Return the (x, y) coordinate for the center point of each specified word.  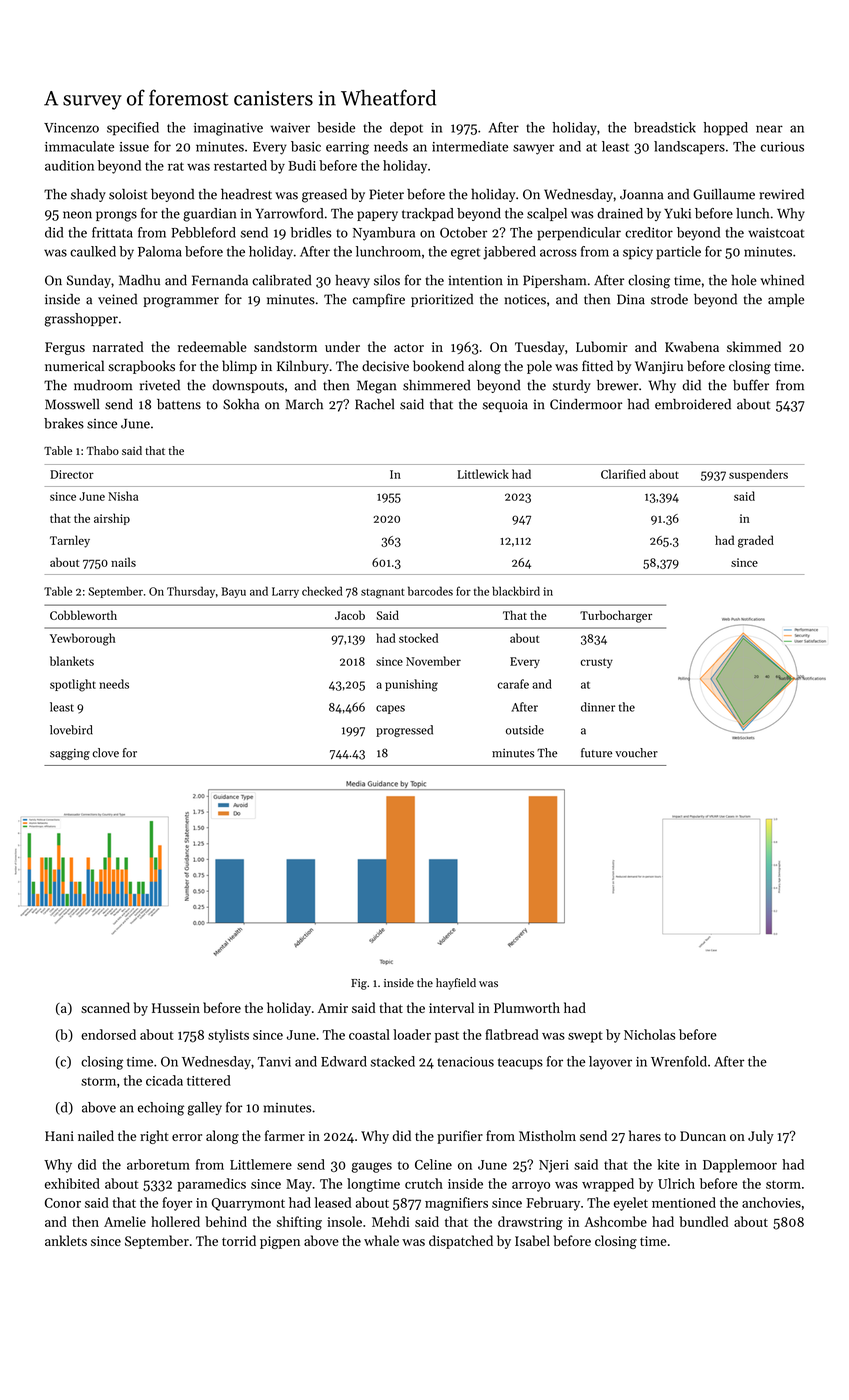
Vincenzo (71, 128)
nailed (96, 1135)
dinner (598, 707)
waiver (290, 128)
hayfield (456, 984)
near (769, 129)
